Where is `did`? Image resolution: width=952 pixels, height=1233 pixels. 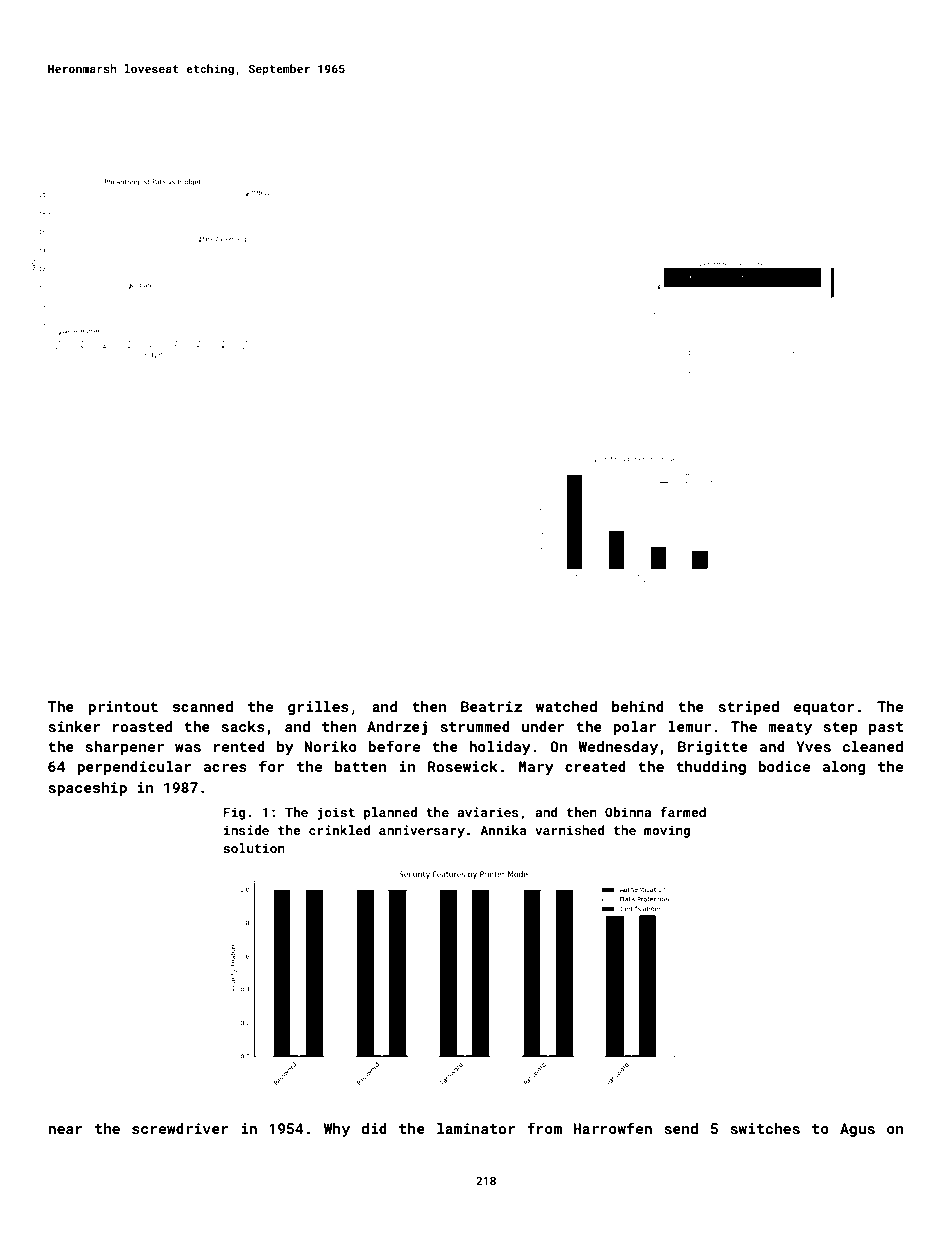 did is located at coordinates (374, 1128).
